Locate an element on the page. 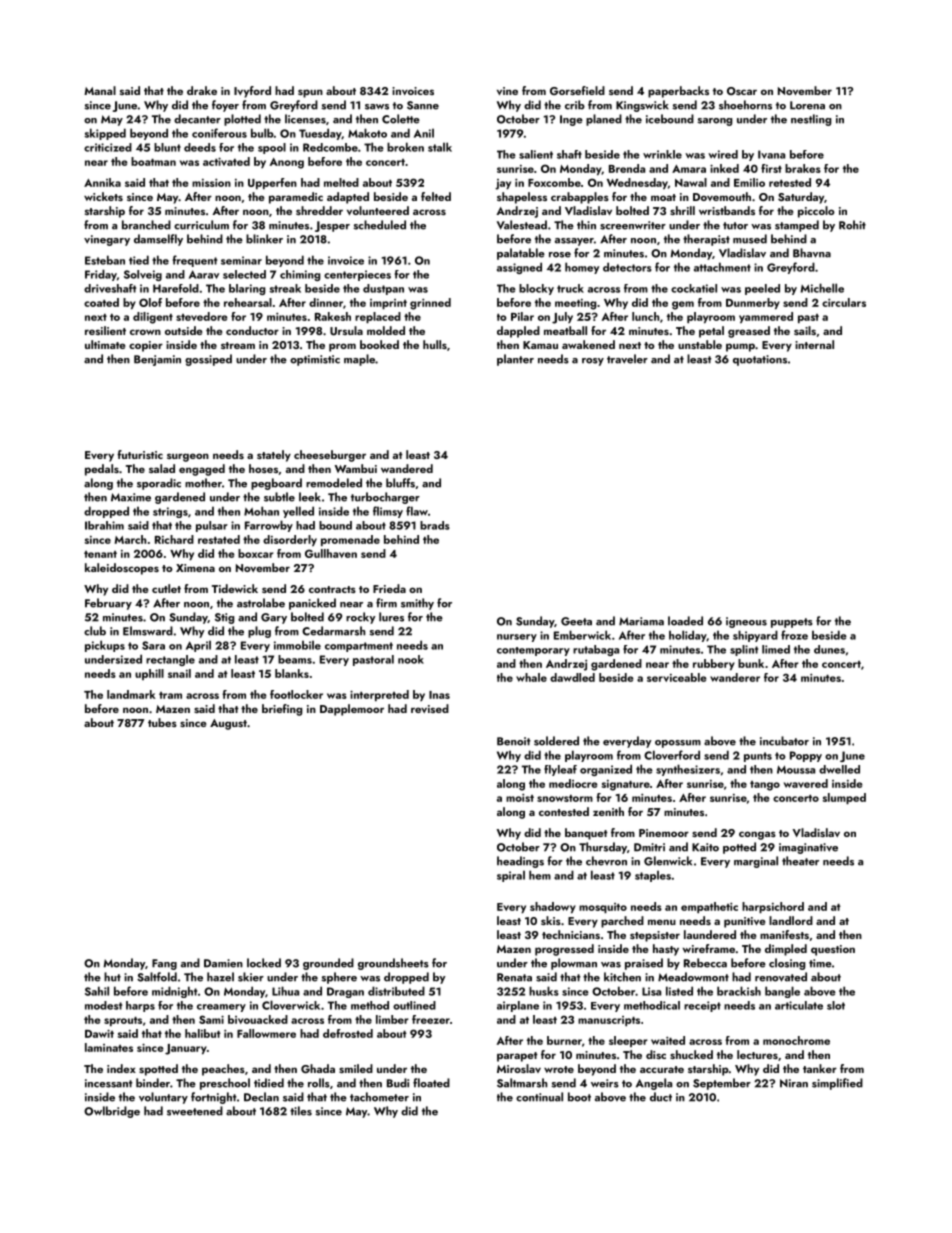 The height and width of the image is (1233, 952). traveler is located at coordinates (627, 359).
